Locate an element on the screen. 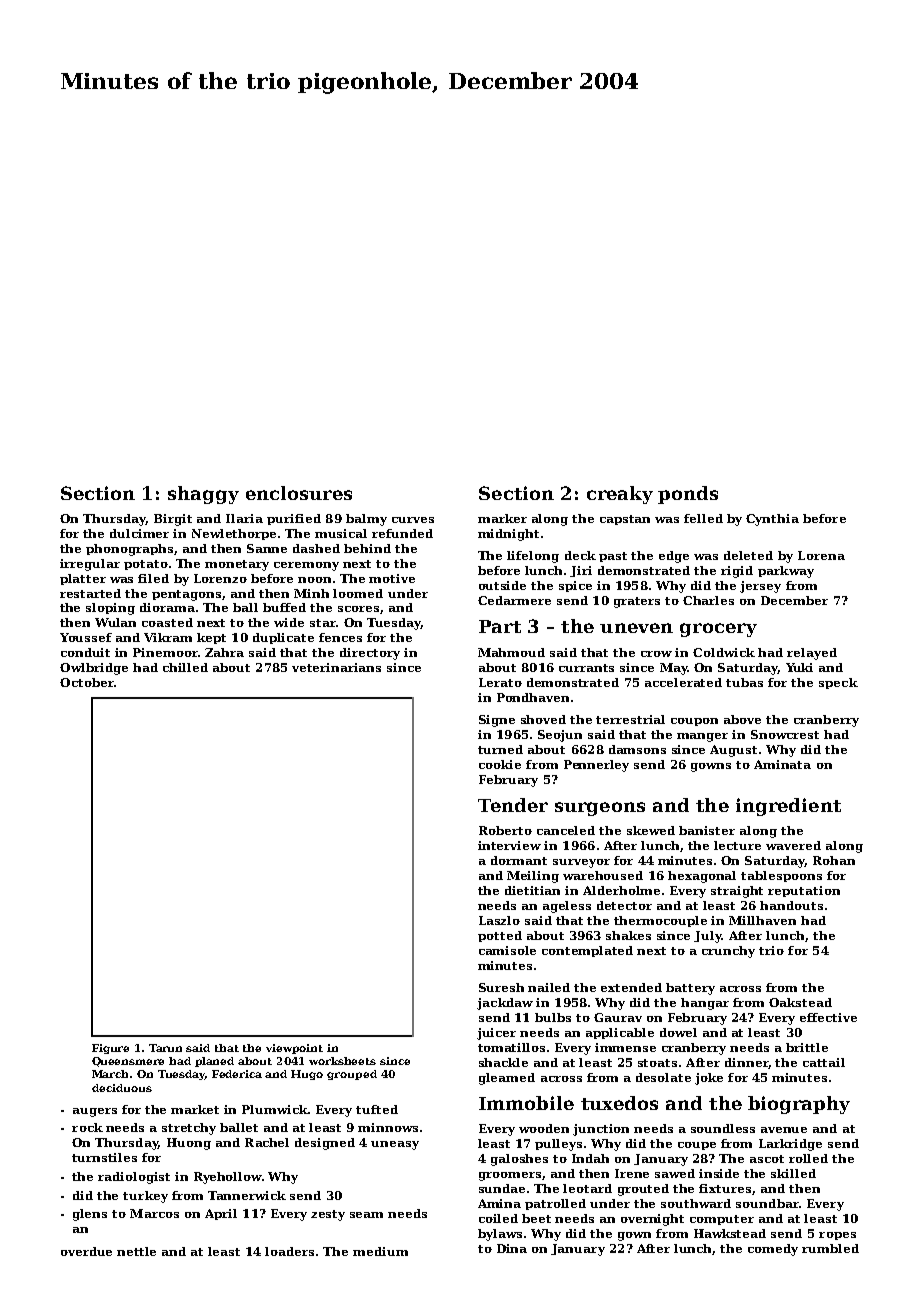 The width and height of the screenshot is (924, 1308). soundless is located at coordinates (723, 1128).
